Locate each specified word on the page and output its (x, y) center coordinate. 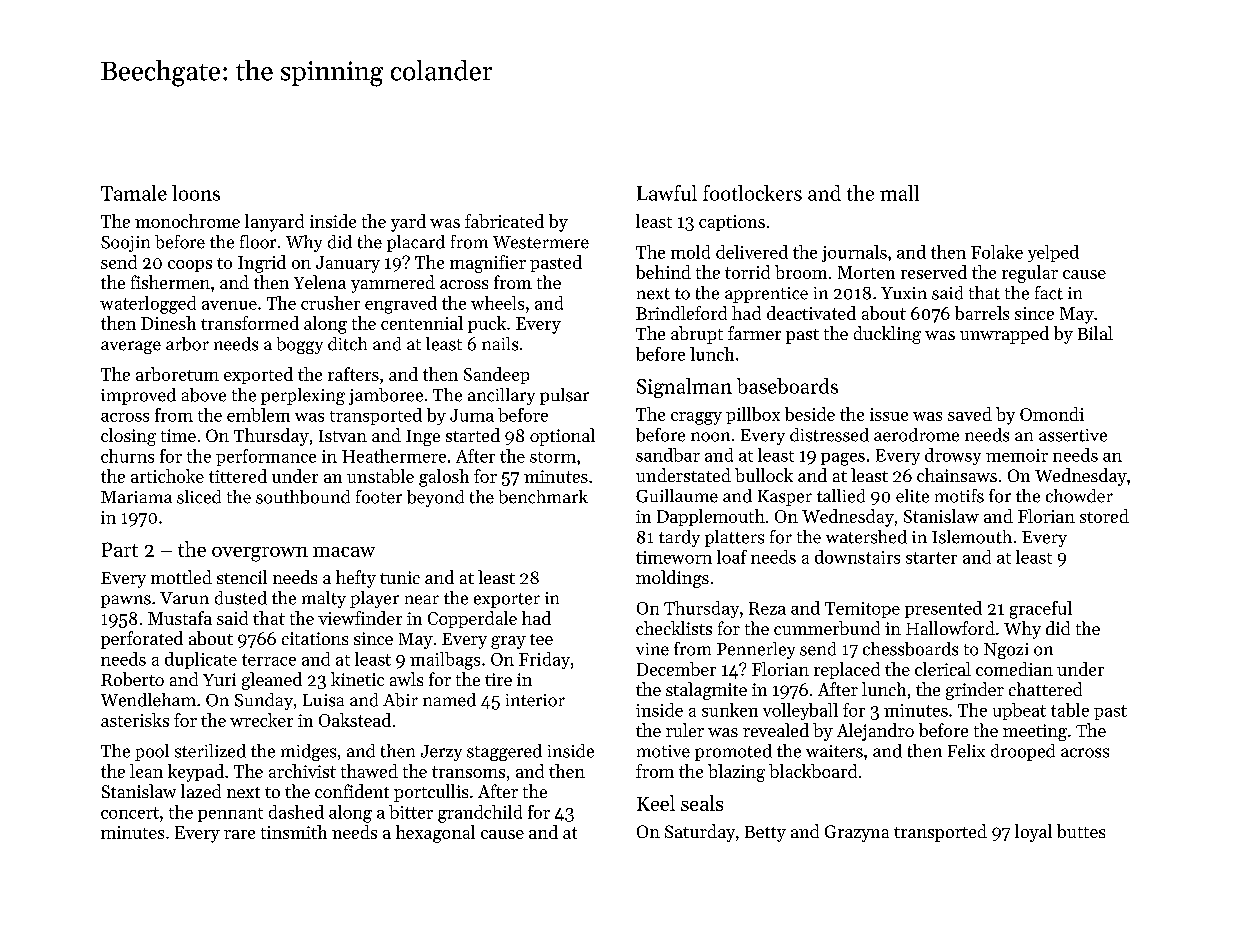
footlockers (752, 193)
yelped (1053, 253)
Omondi (1052, 414)
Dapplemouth (711, 517)
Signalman (684, 388)
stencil (242, 577)
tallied (841, 496)
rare (239, 834)
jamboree (386, 396)
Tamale (134, 193)
